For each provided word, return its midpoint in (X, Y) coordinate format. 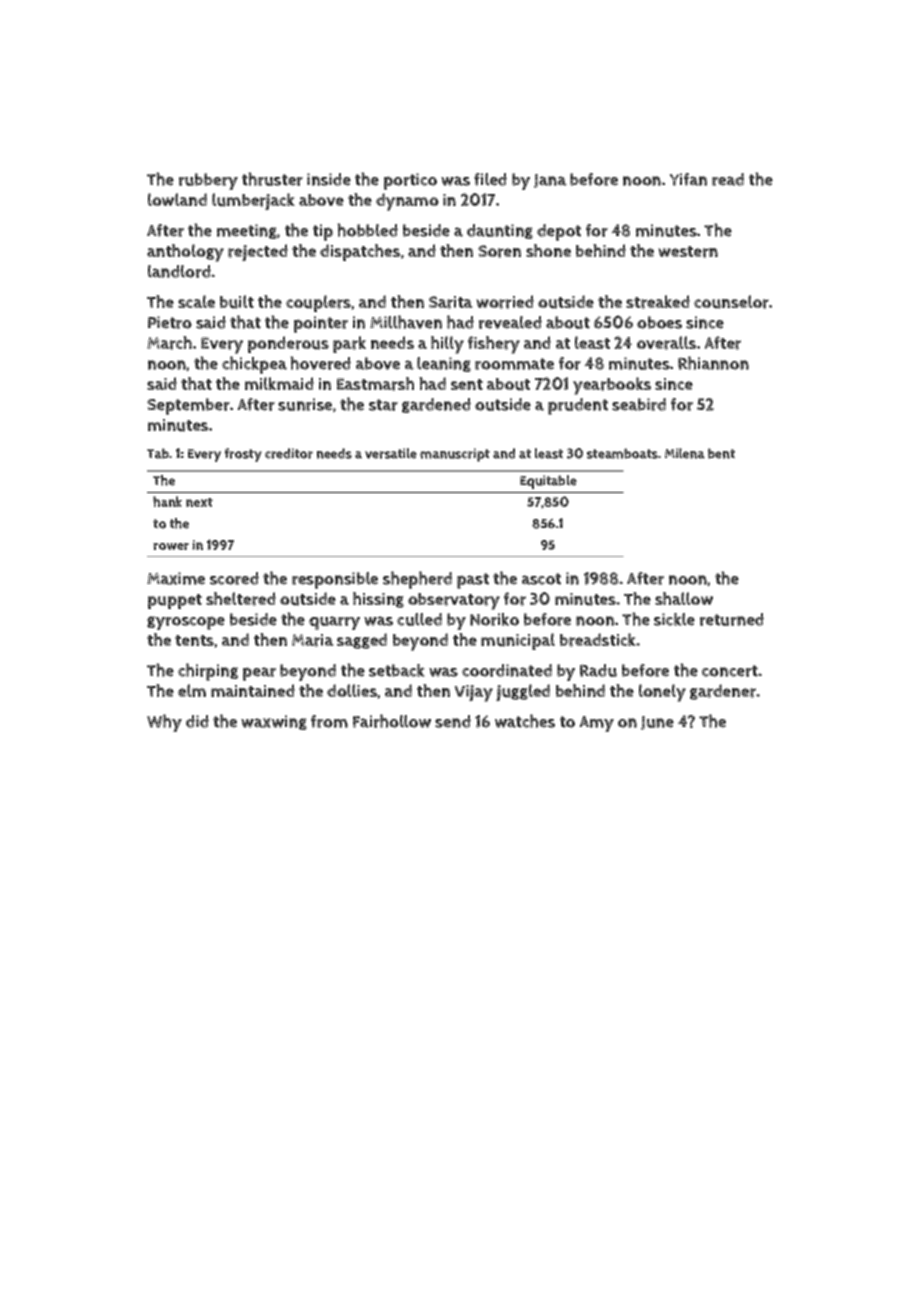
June (657, 723)
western (688, 252)
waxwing (274, 722)
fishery (494, 345)
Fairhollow (392, 721)
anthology (185, 253)
